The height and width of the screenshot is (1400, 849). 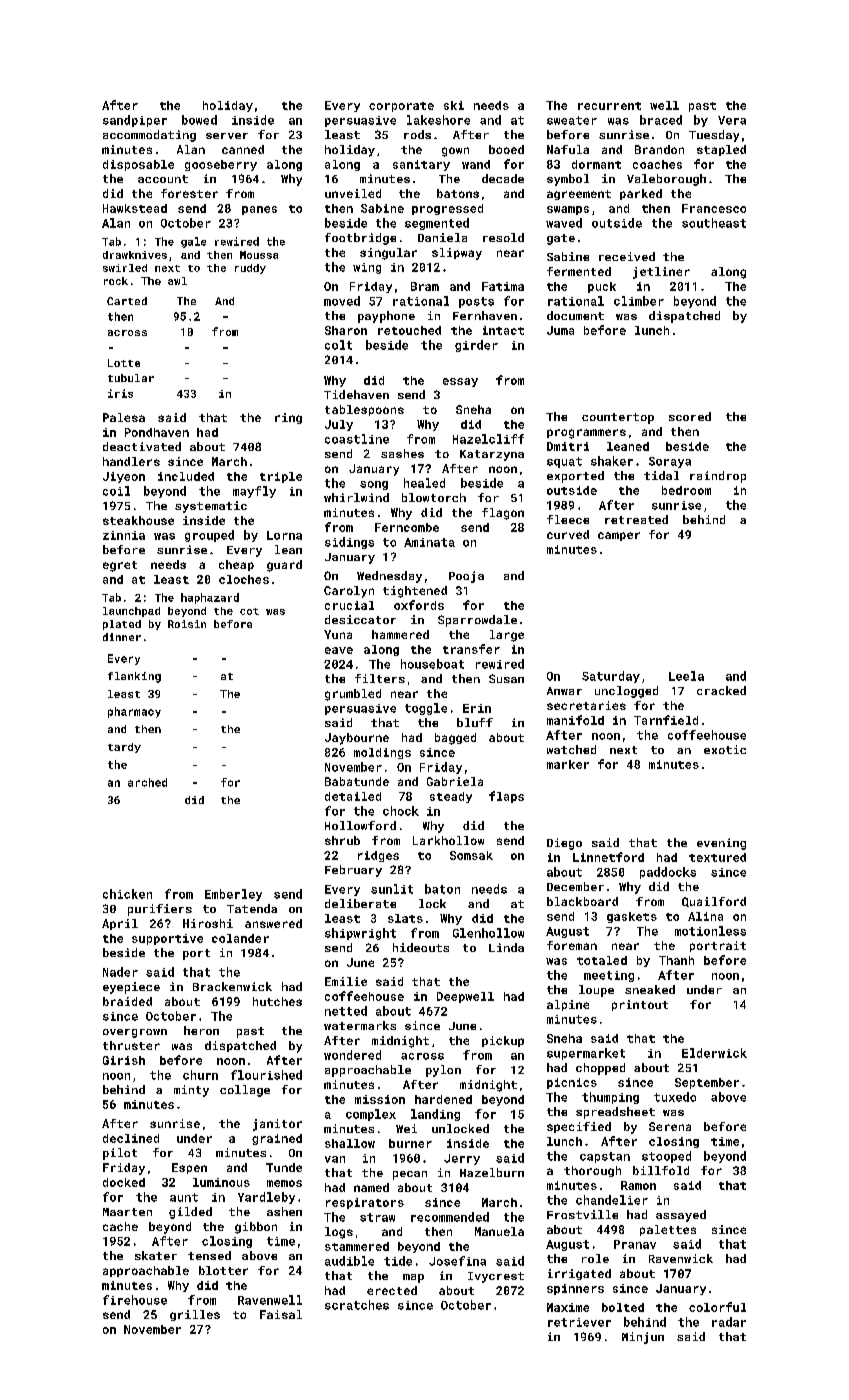 I want to click on straw, so click(x=377, y=1217).
